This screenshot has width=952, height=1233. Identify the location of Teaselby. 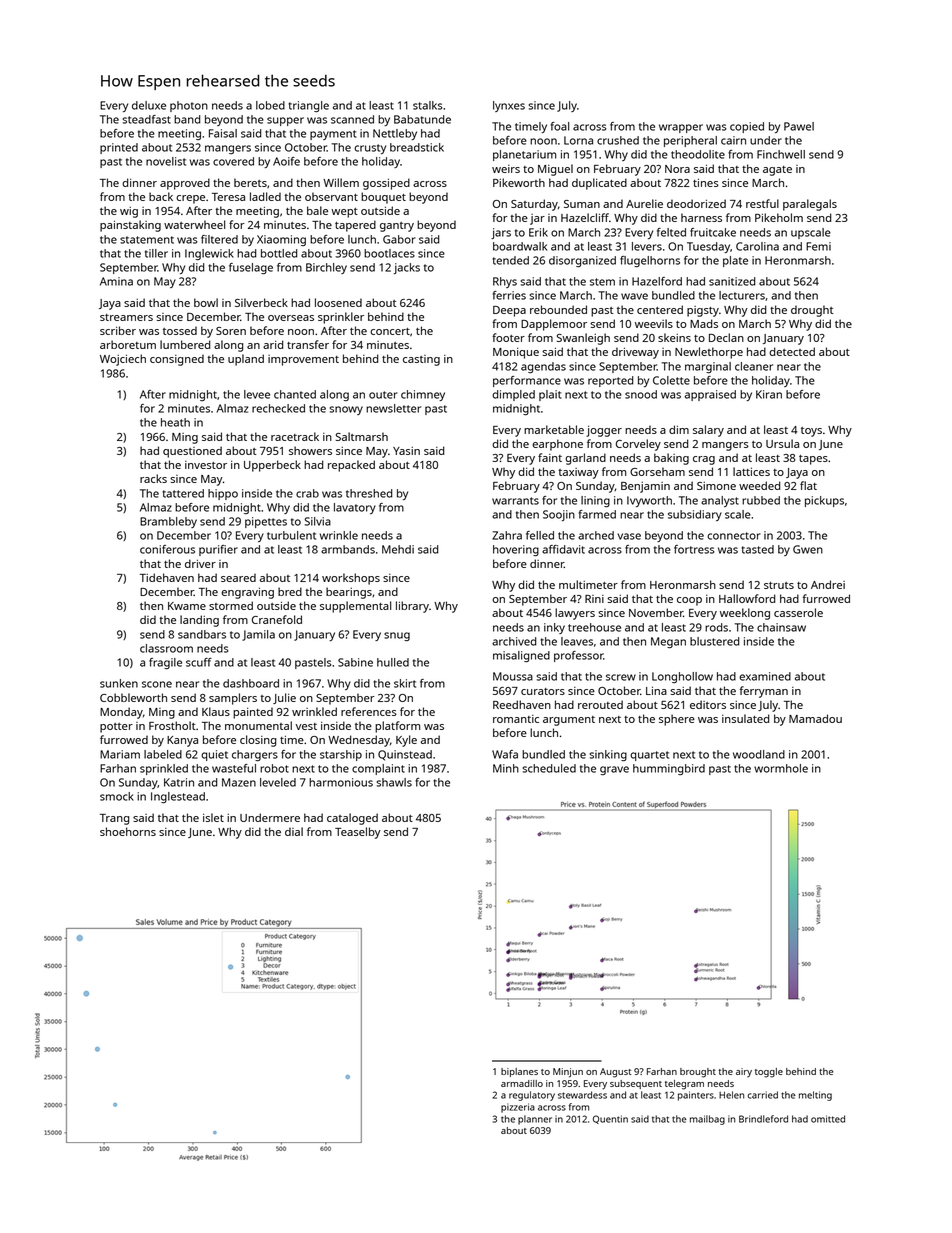
(358, 833).
